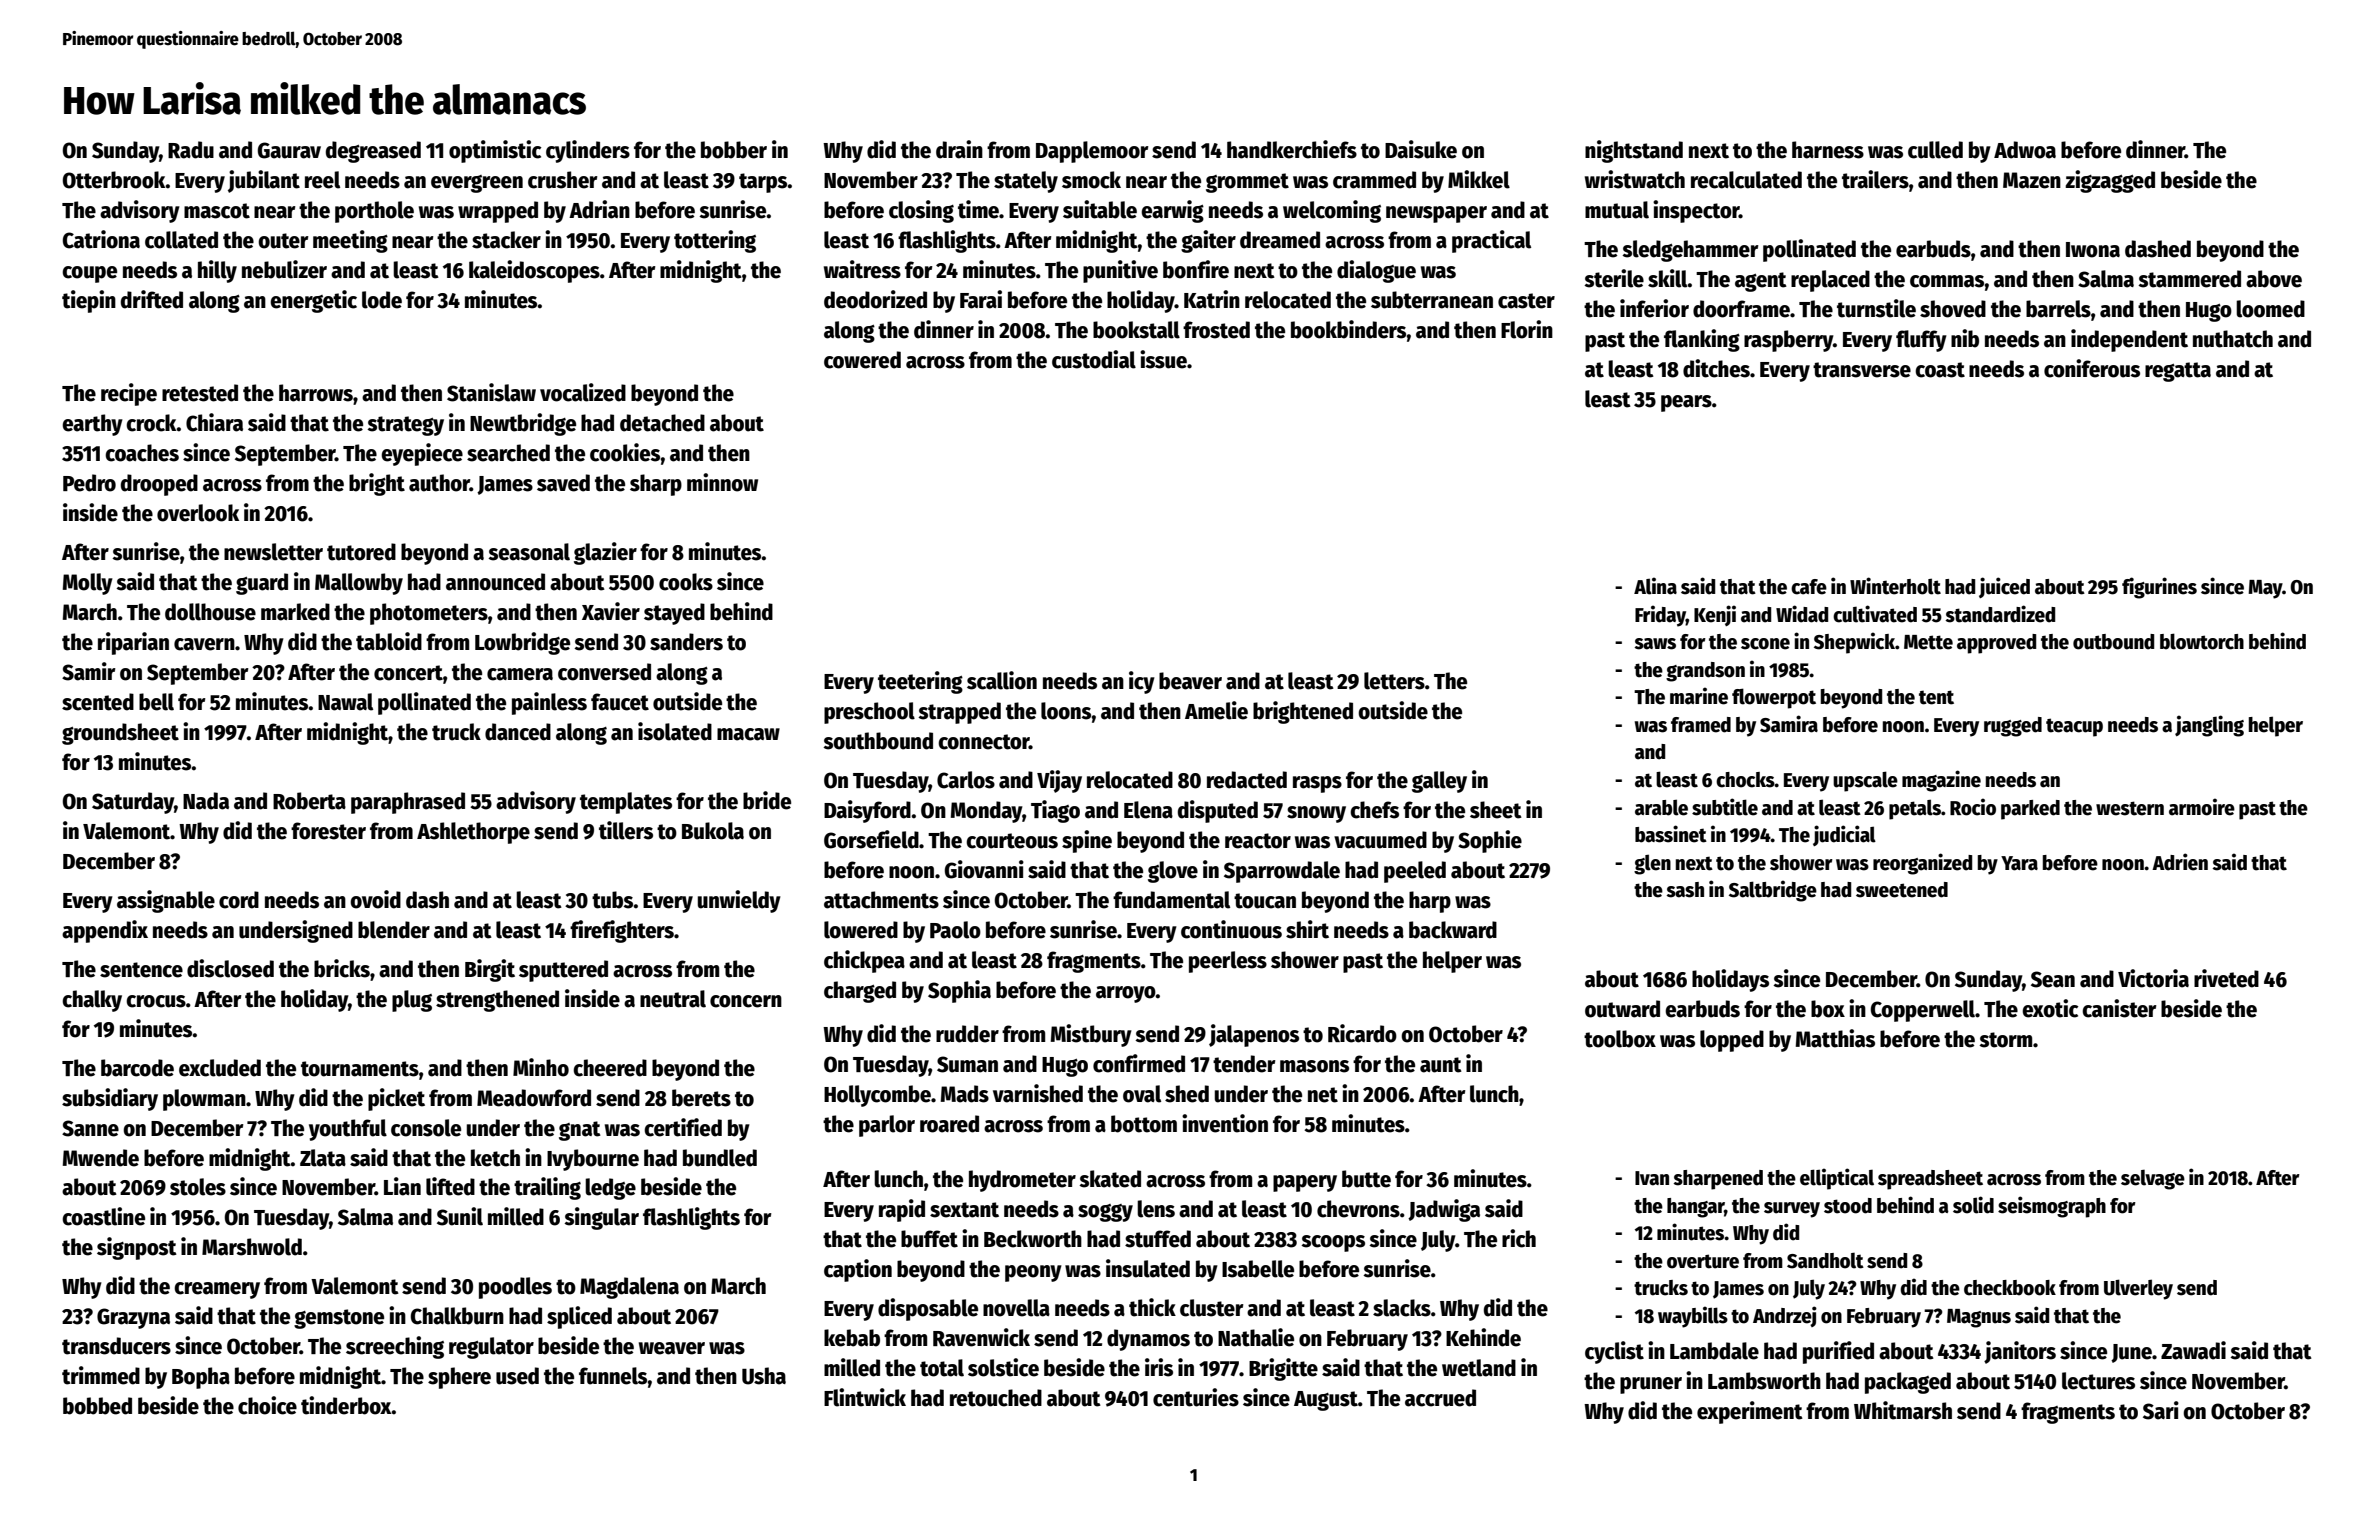  I want to click on invention, so click(1225, 1123).
